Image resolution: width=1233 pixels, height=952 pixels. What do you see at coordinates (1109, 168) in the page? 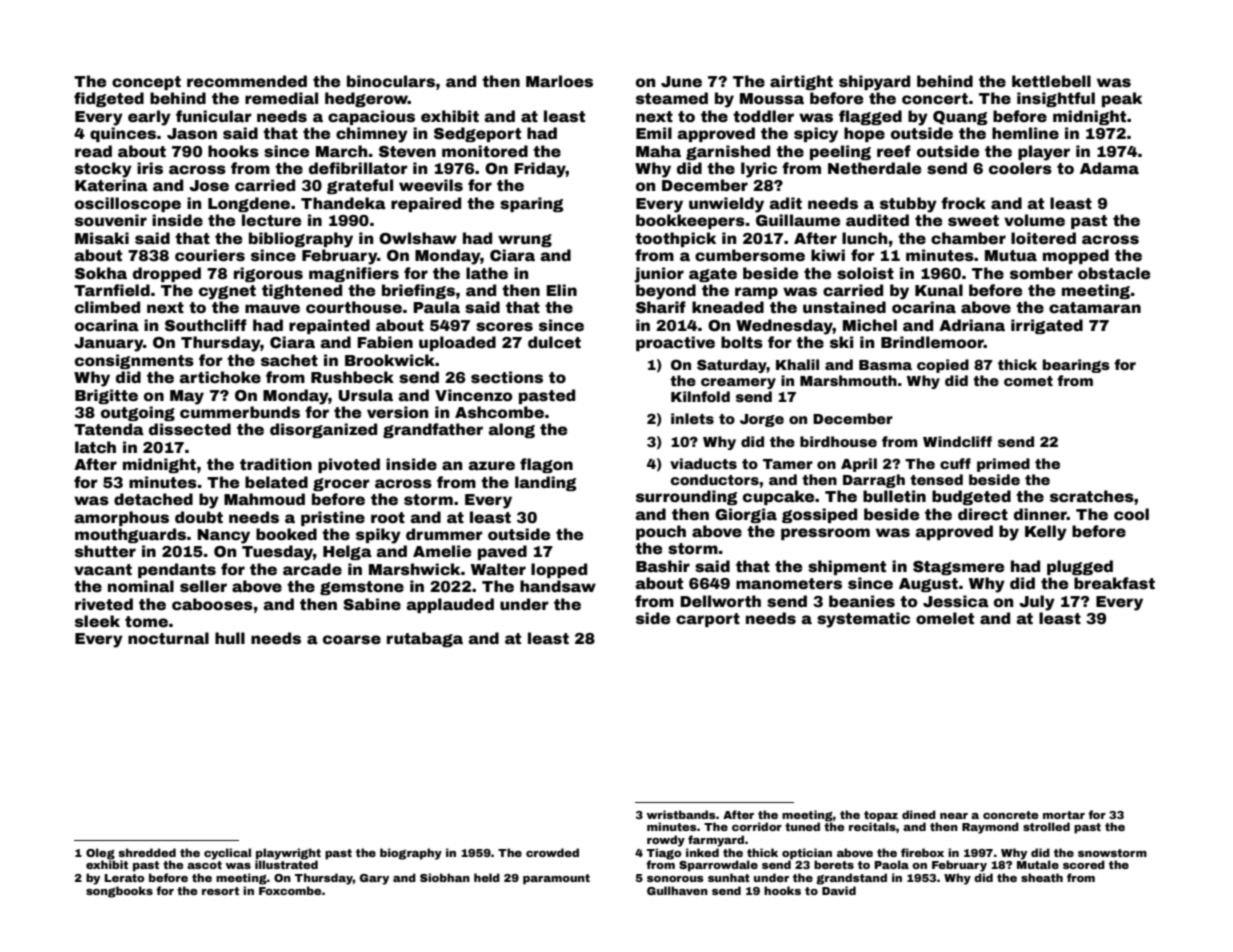
I see `Adama` at bounding box center [1109, 168].
